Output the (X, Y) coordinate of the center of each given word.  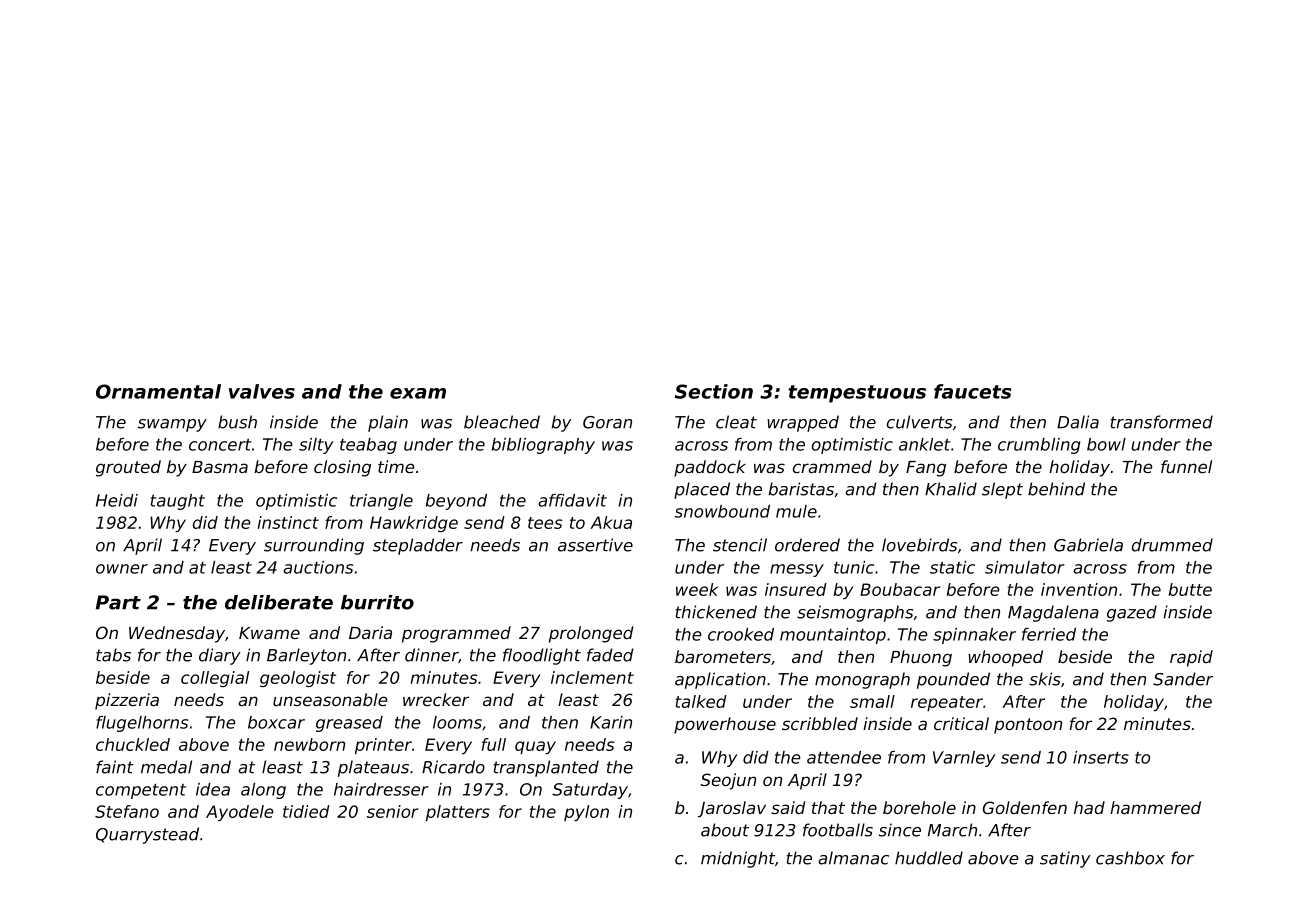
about (725, 830)
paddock (710, 468)
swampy (172, 425)
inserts (1101, 757)
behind (1056, 489)
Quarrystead (147, 835)
